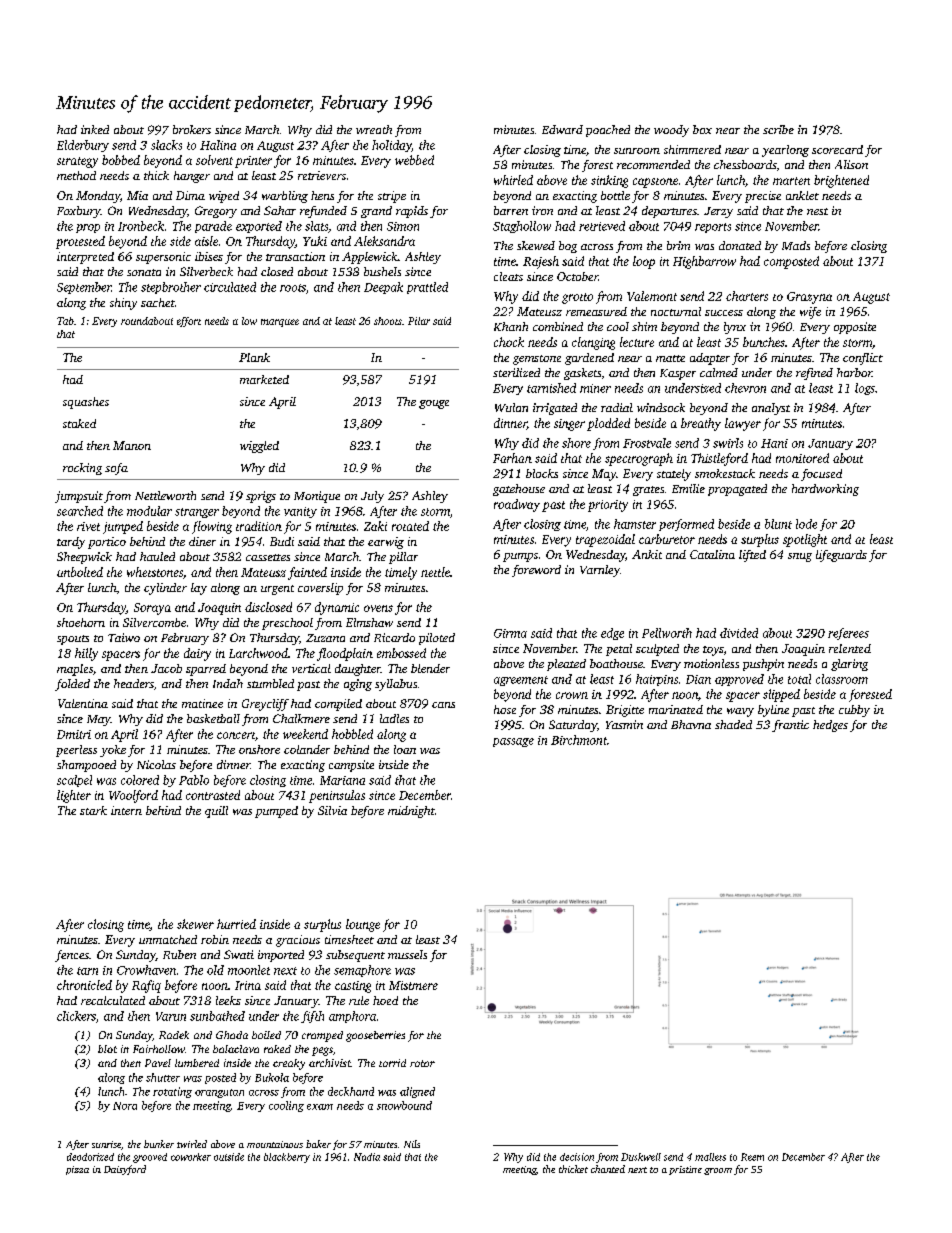  I want to click on Crowhaven, so click(146, 970).
